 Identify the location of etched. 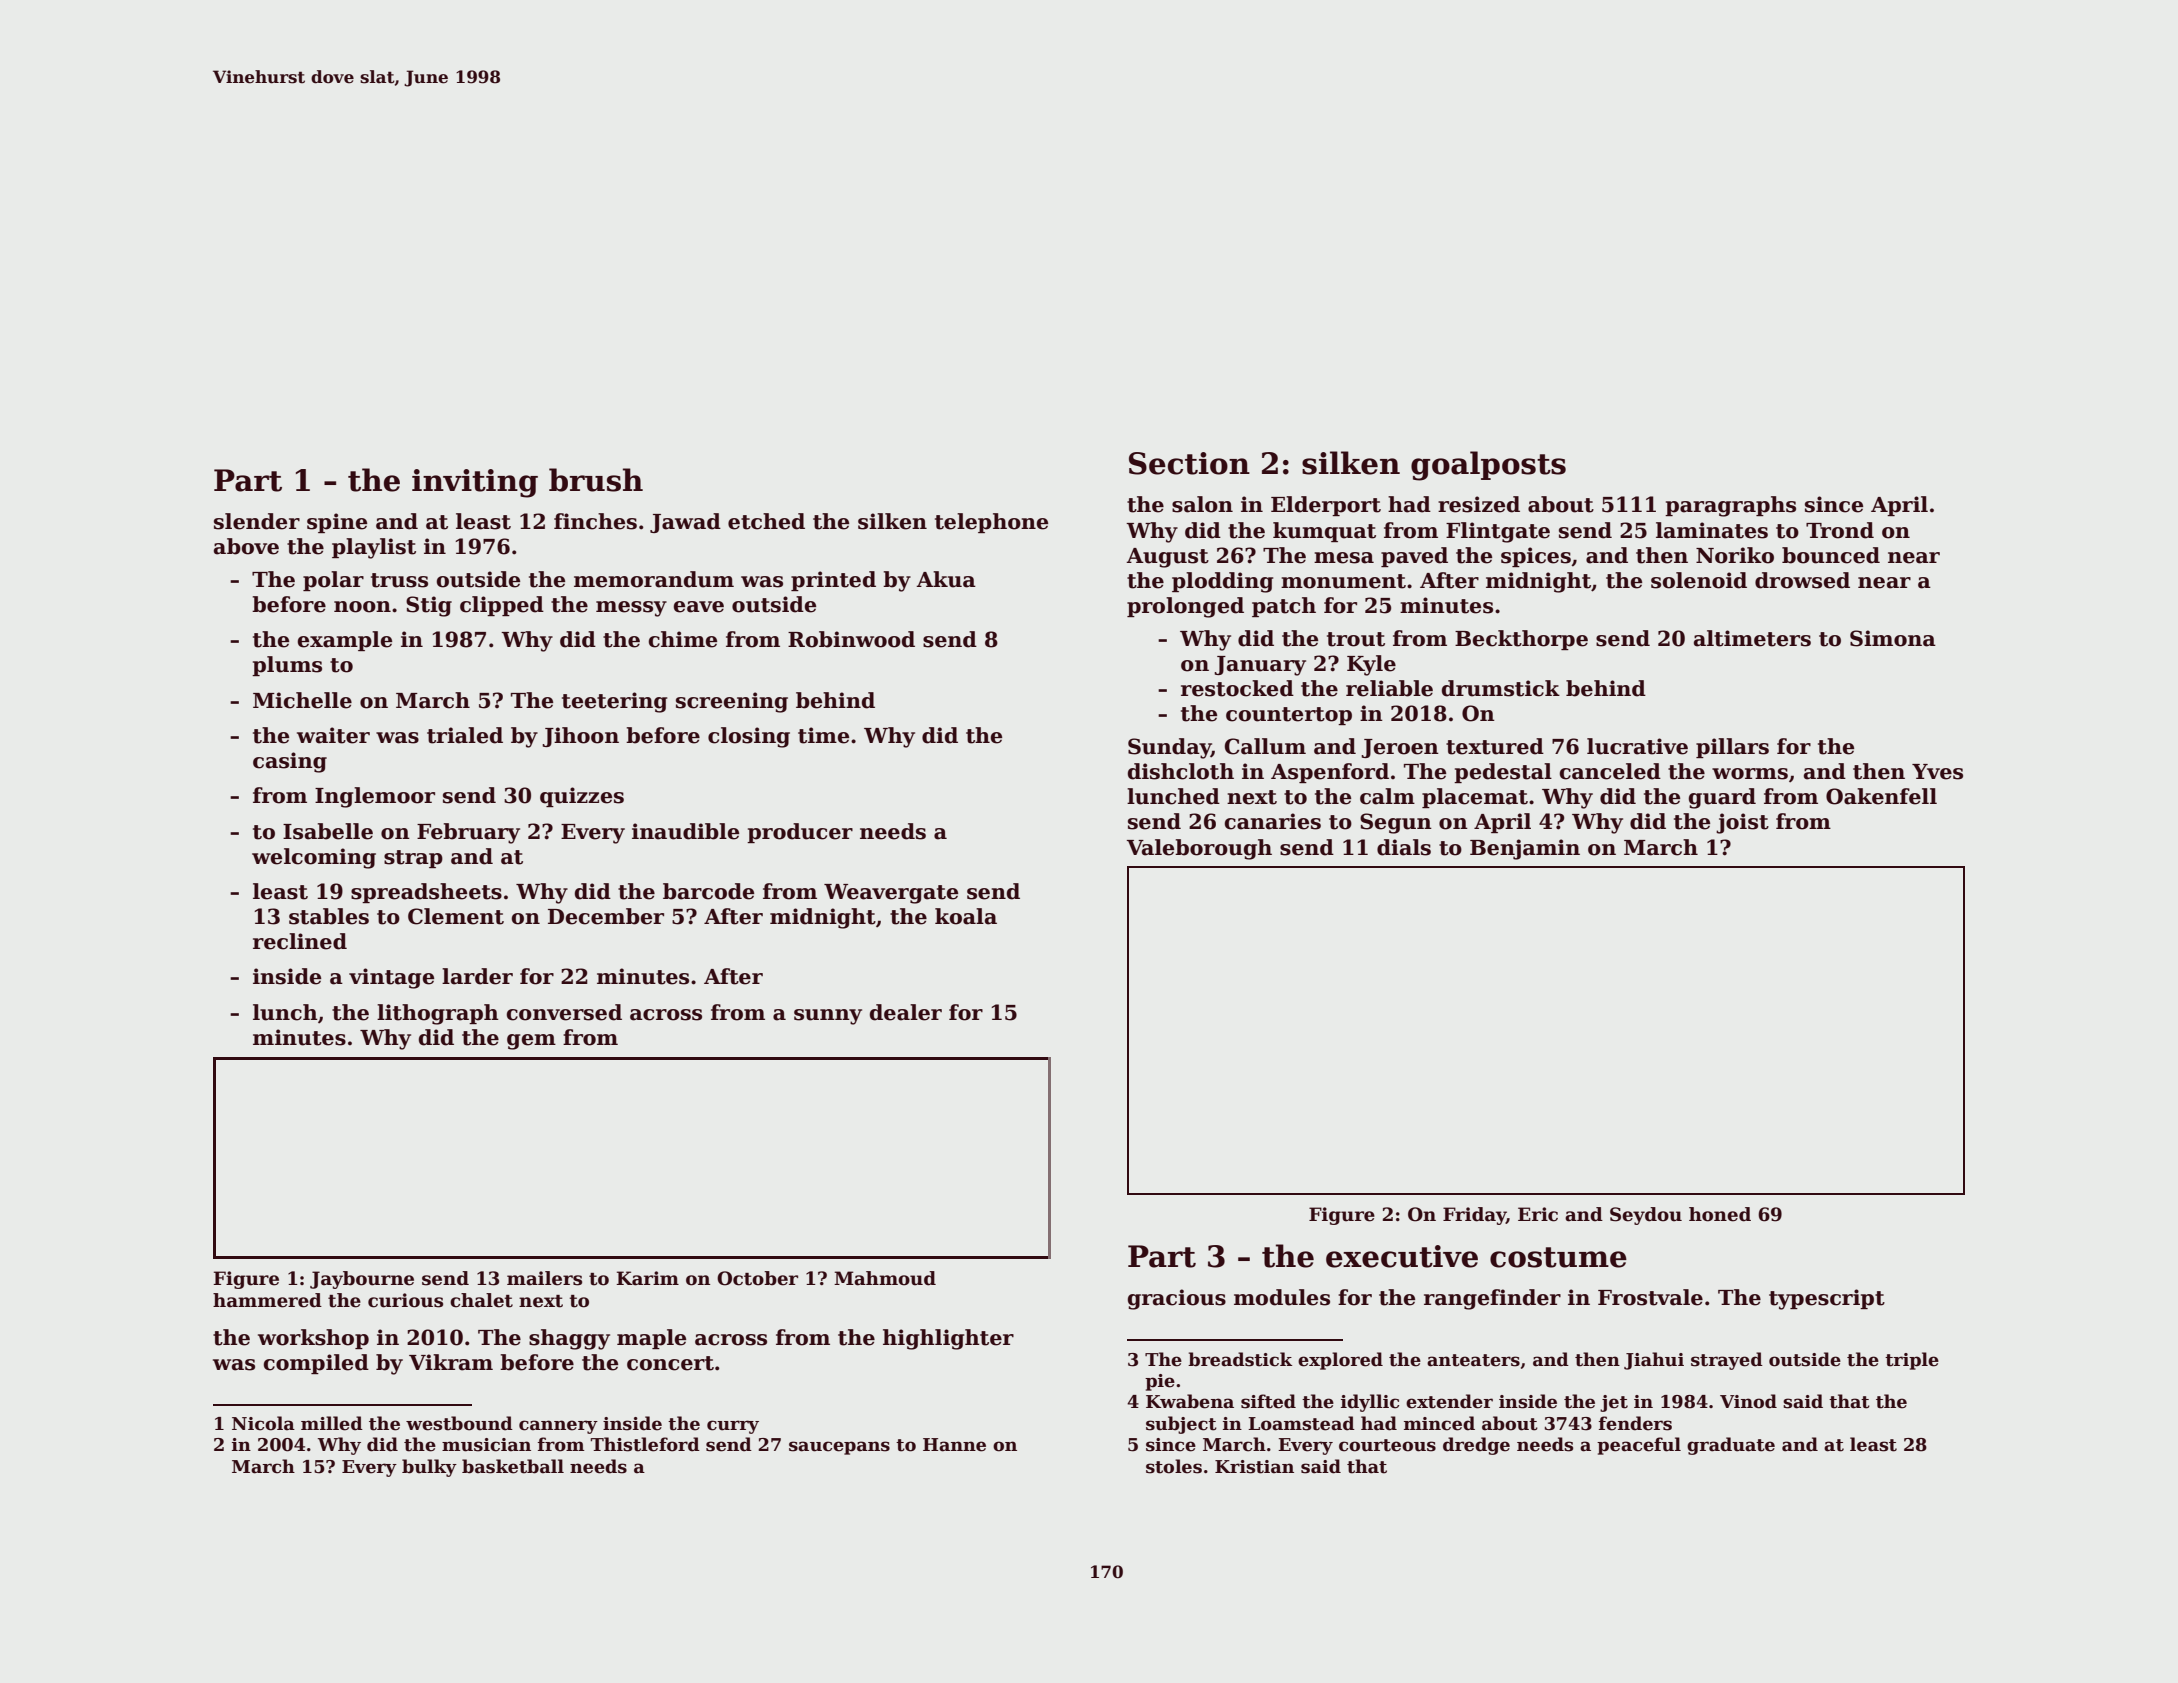
(766, 521).
